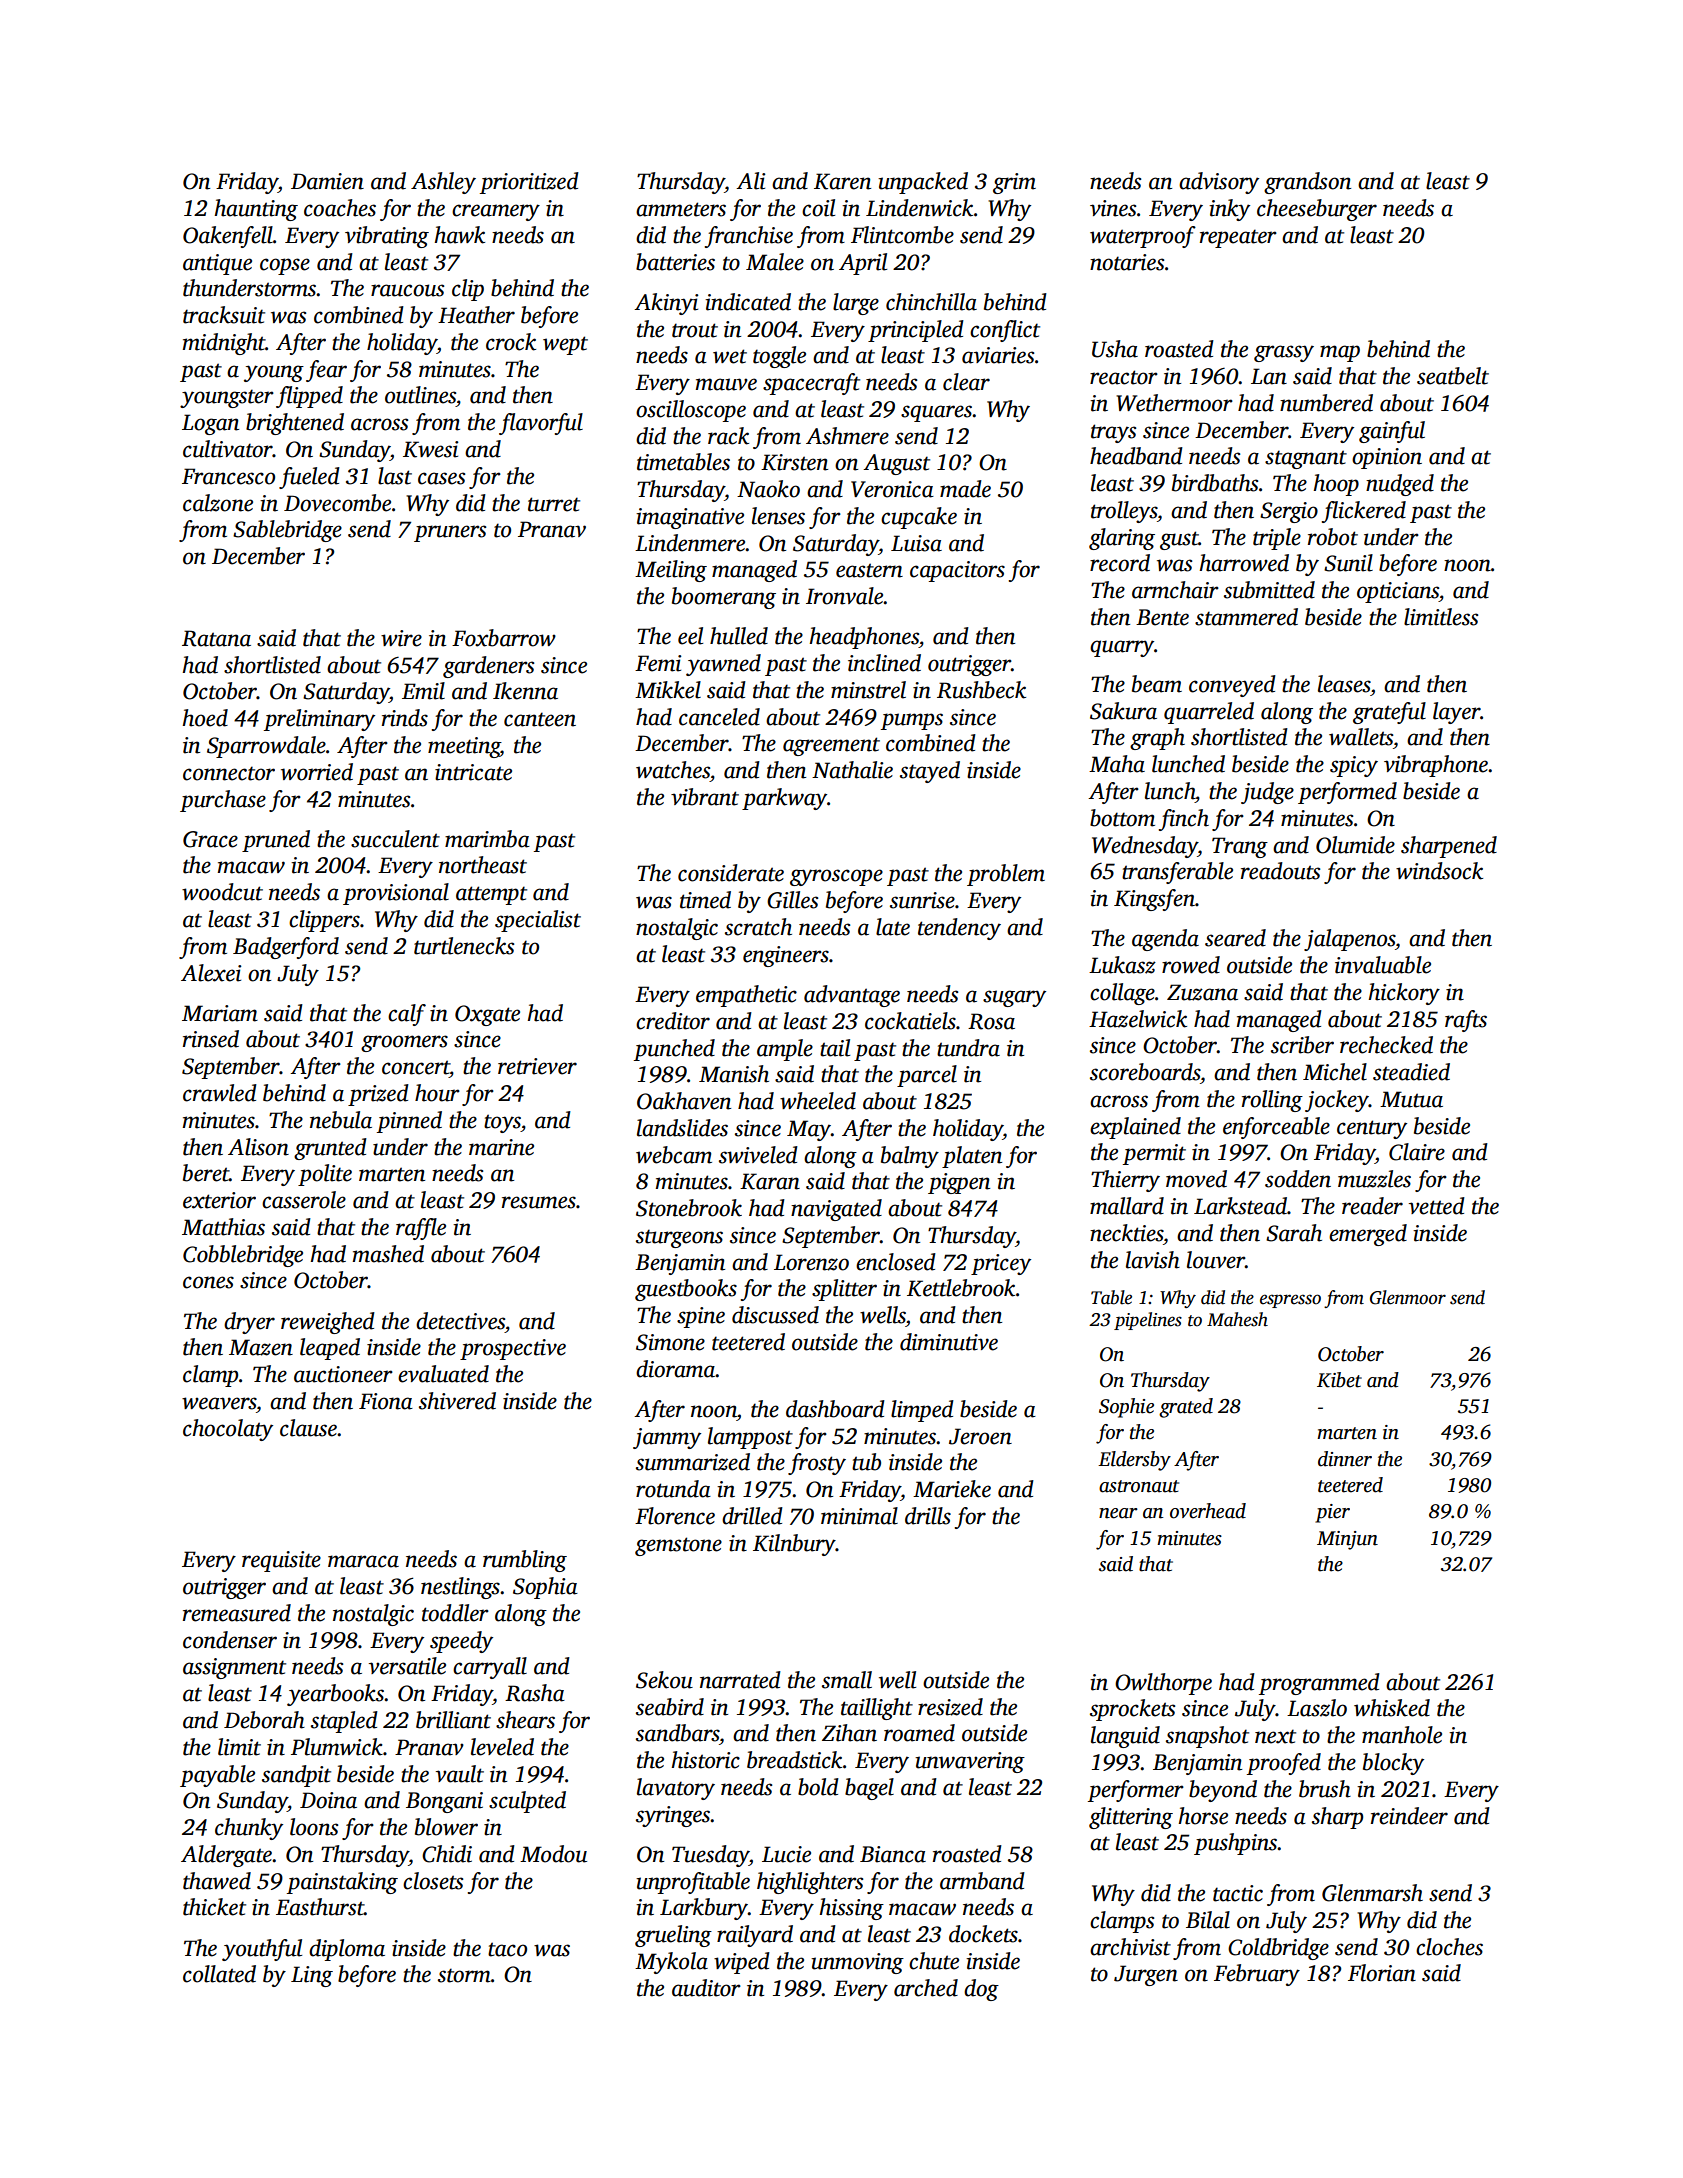  Describe the element at coordinates (211, 973) in the screenshot. I see `Alexei` at that location.
